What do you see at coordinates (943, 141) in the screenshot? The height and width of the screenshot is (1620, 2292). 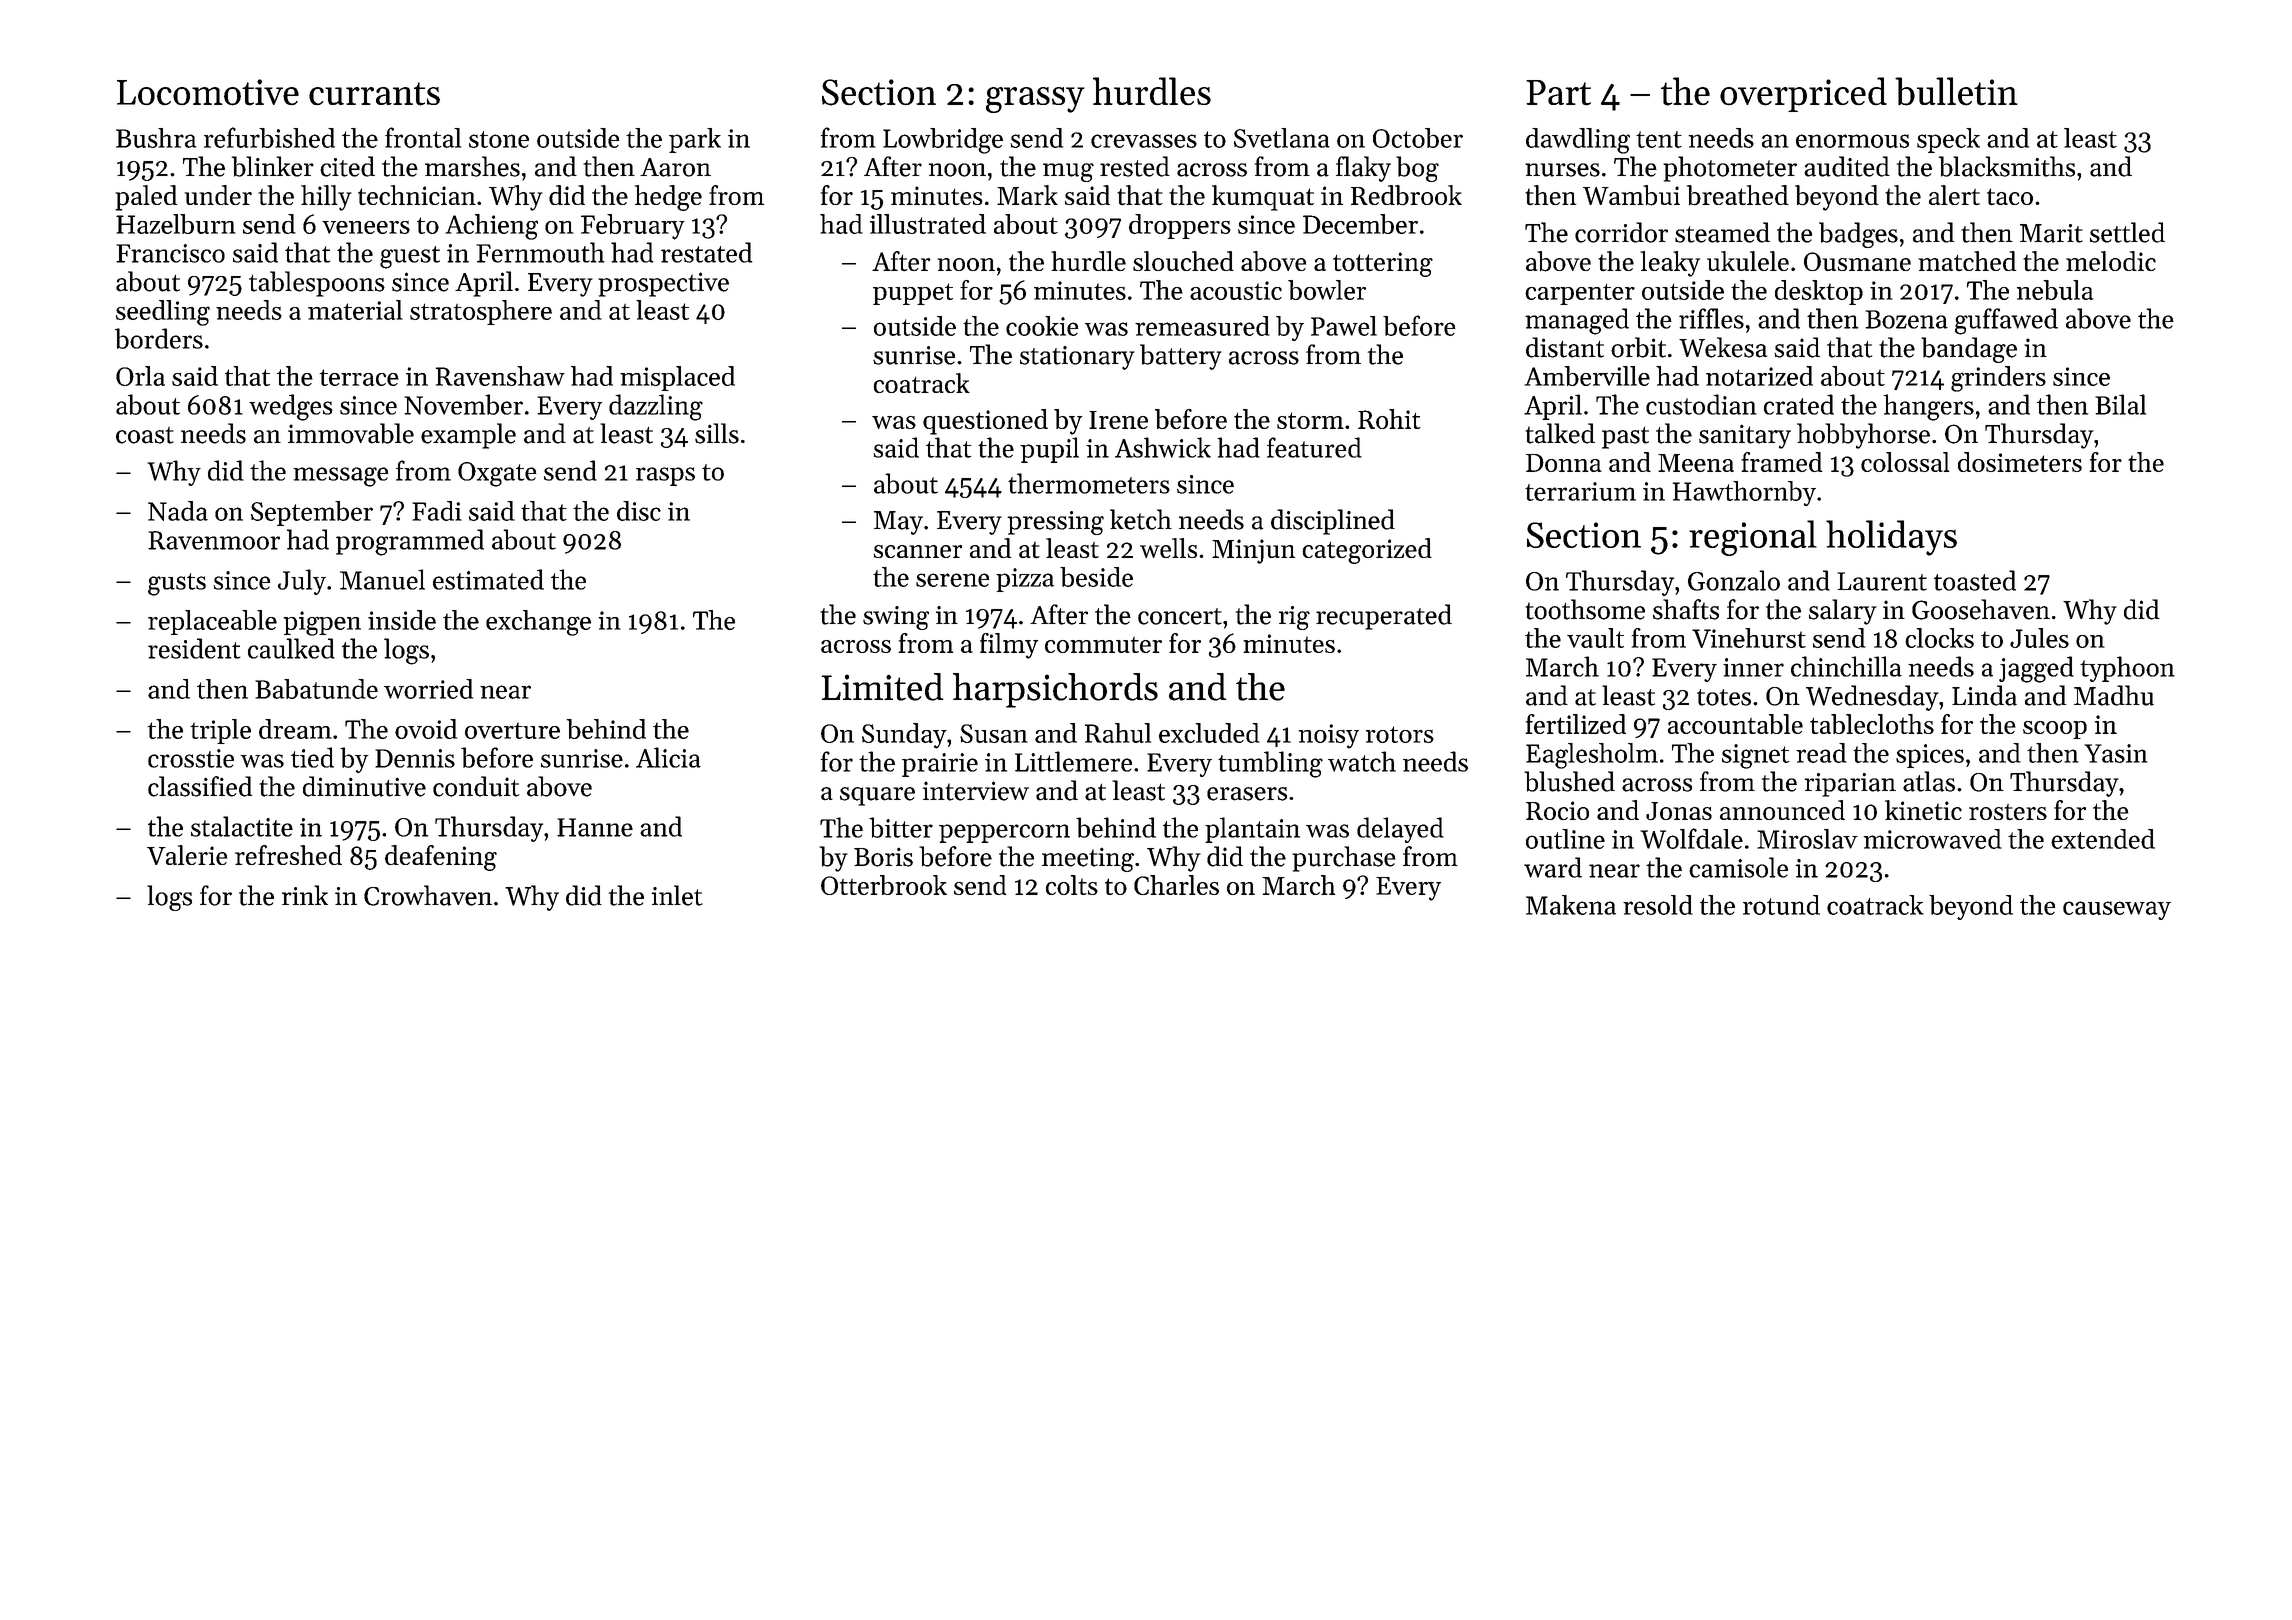 I see `Lowbridge` at bounding box center [943, 141].
